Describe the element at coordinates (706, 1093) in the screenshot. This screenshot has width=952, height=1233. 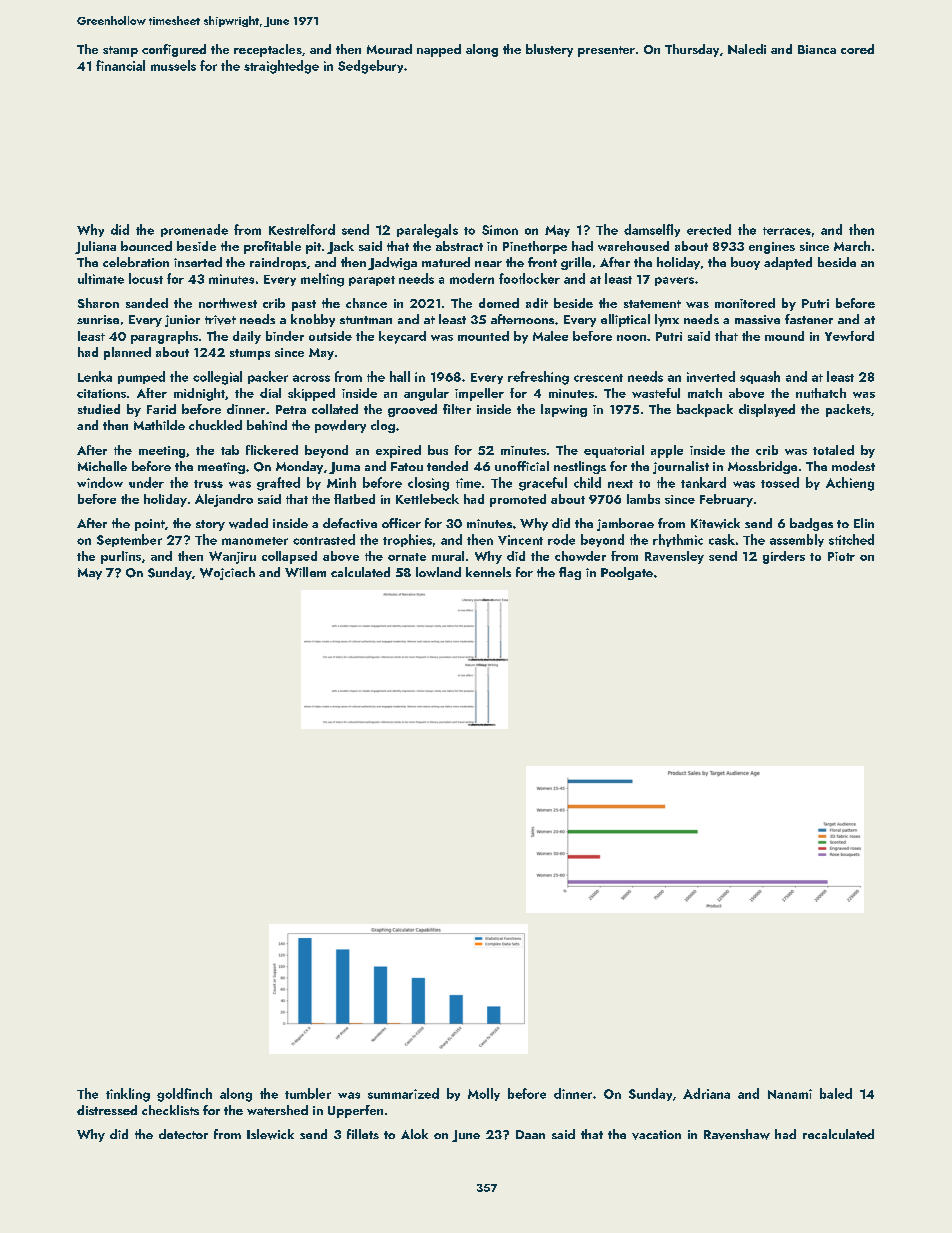
I see `Adriana` at that location.
